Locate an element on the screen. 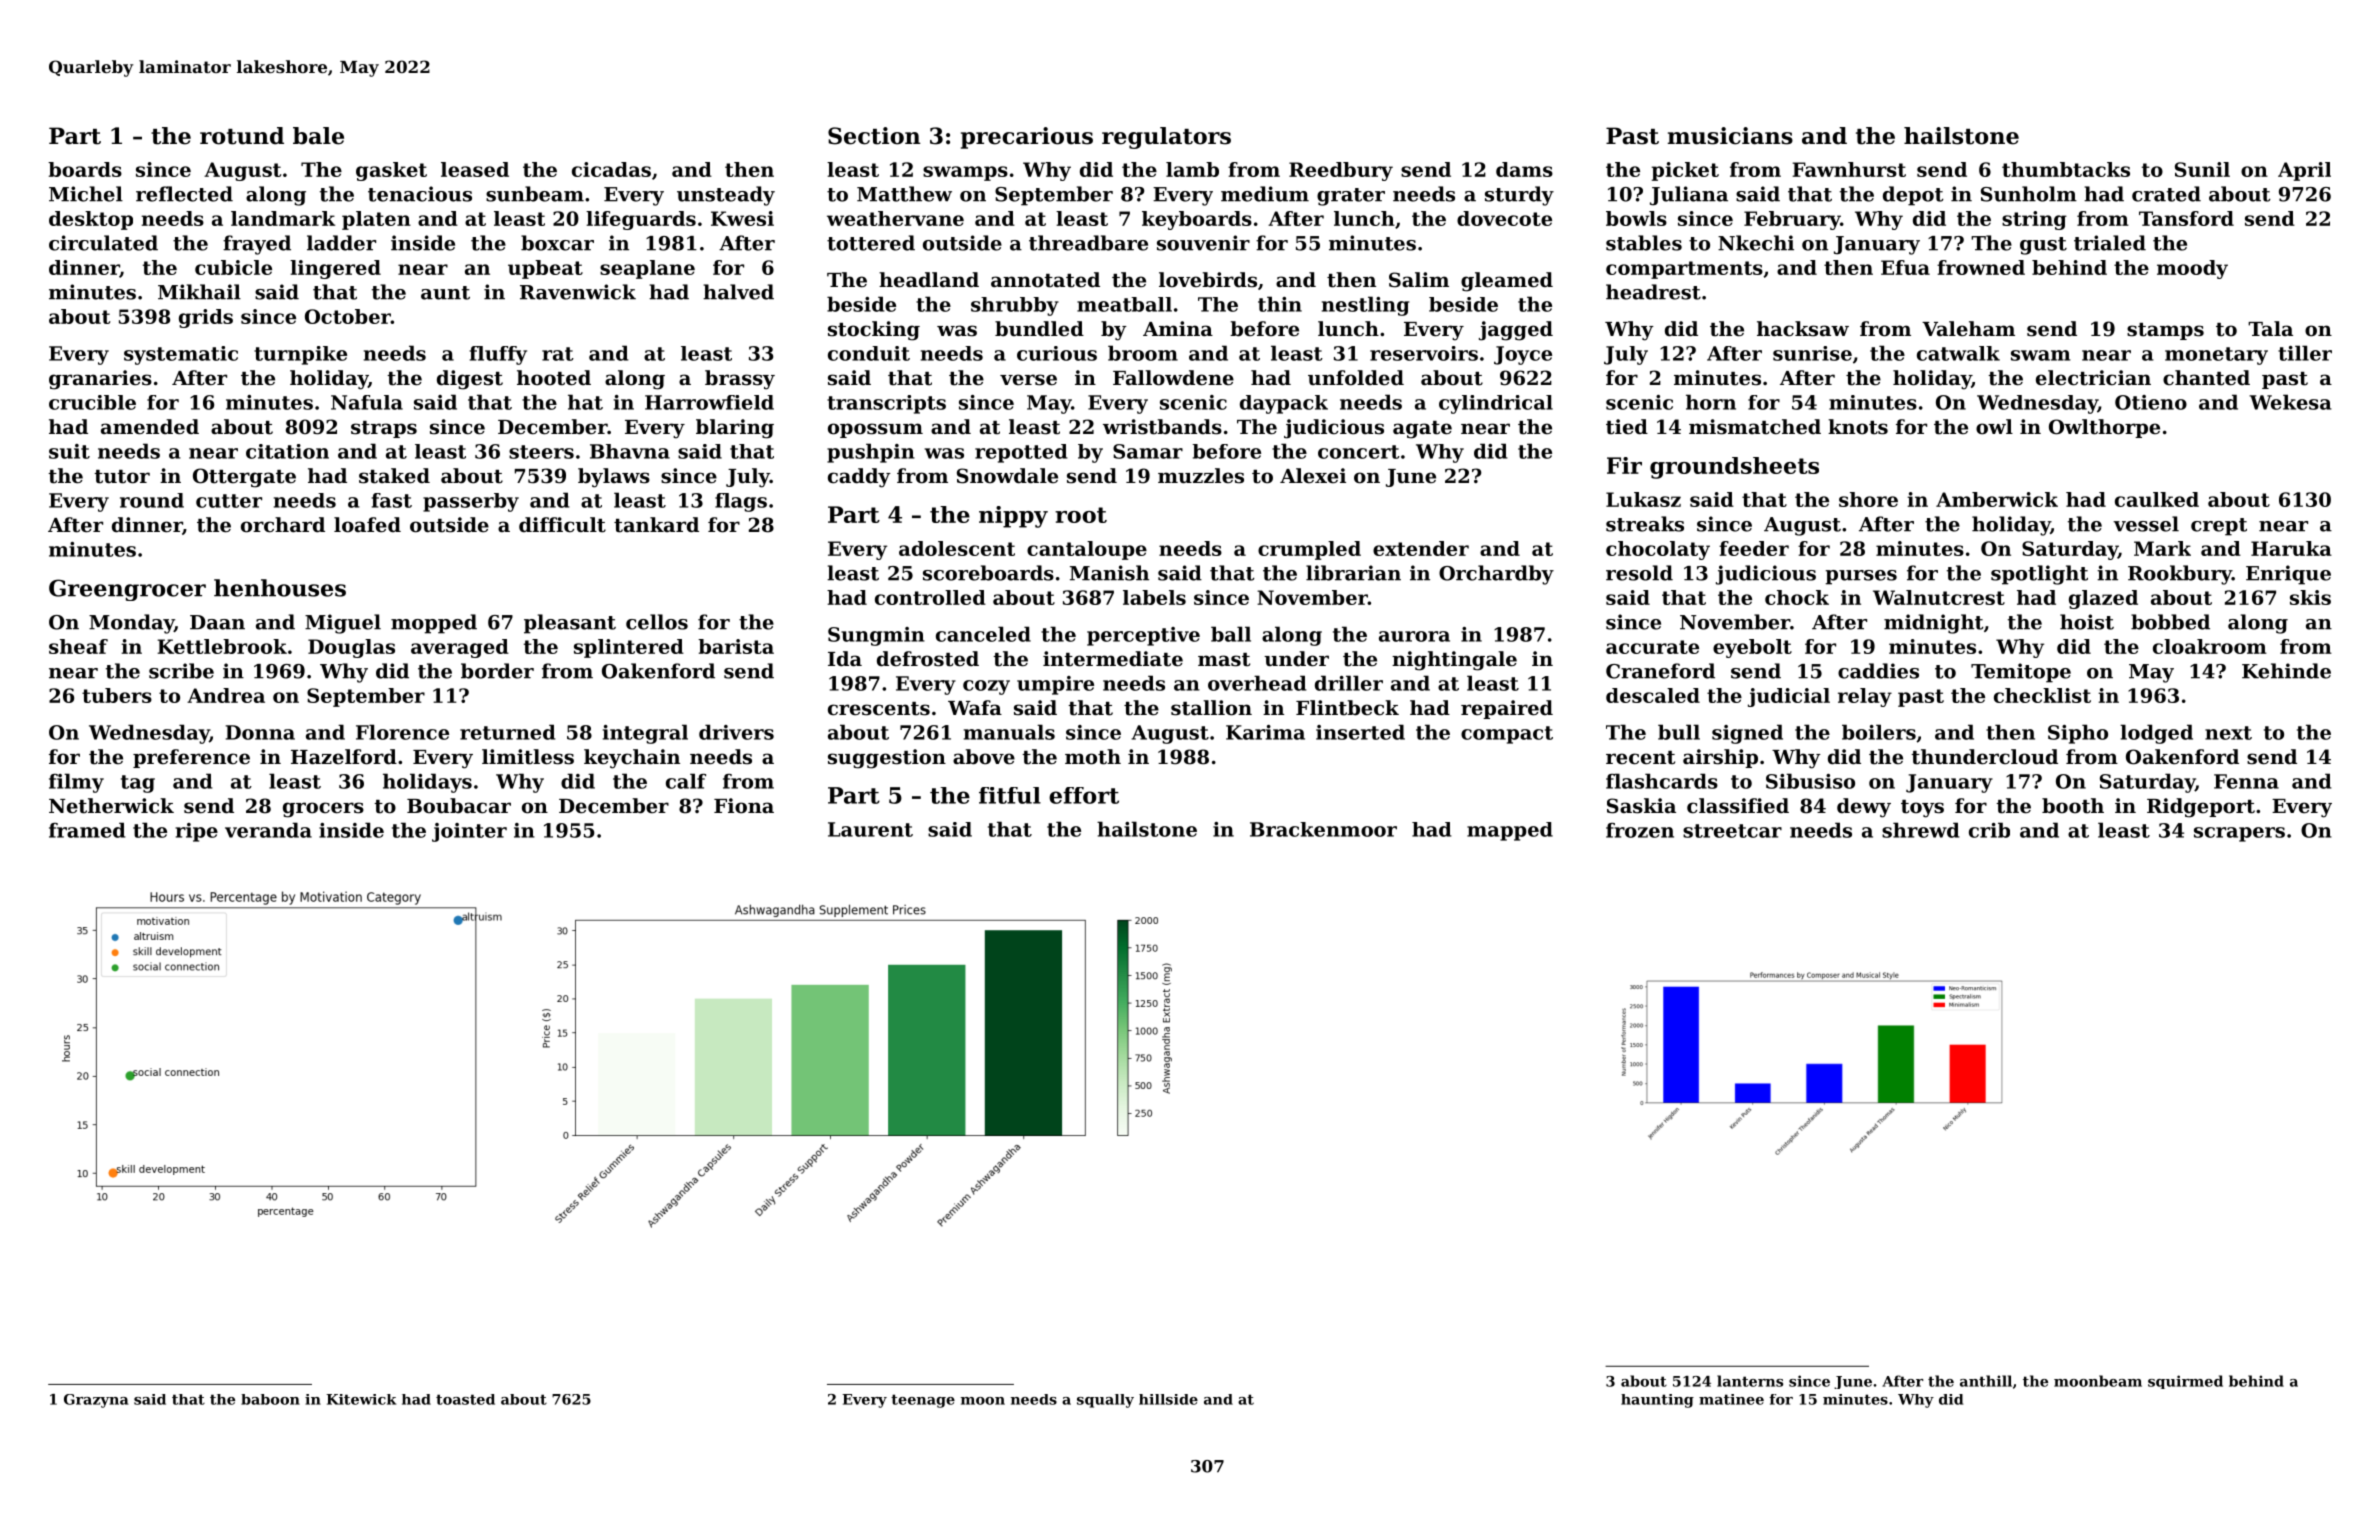 Image resolution: width=2380 pixels, height=1540 pixels. streetcar is located at coordinates (1732, 831).
